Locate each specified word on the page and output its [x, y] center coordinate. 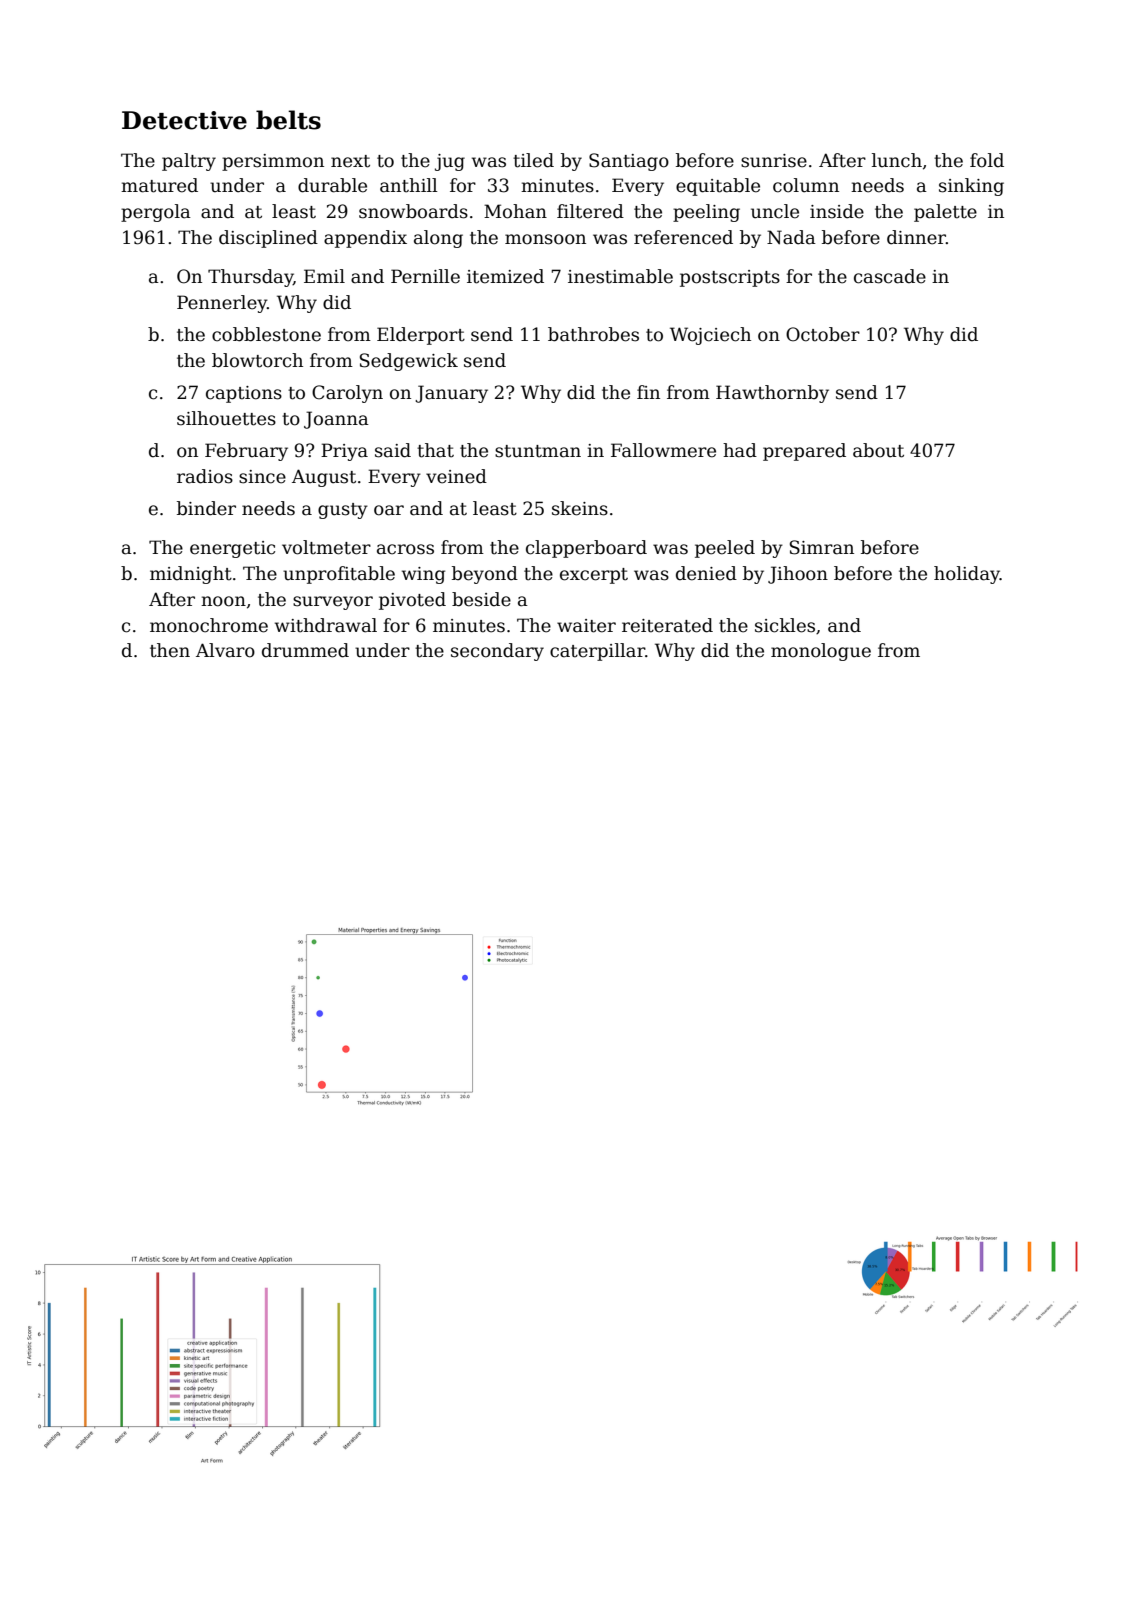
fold [987, 160]
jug [450, 162]
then [170, 650]
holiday [967, 575]
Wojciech [710, 336]
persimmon [273, 162]
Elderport [421, 336]
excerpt [594, 576]
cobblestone [266, 334]
